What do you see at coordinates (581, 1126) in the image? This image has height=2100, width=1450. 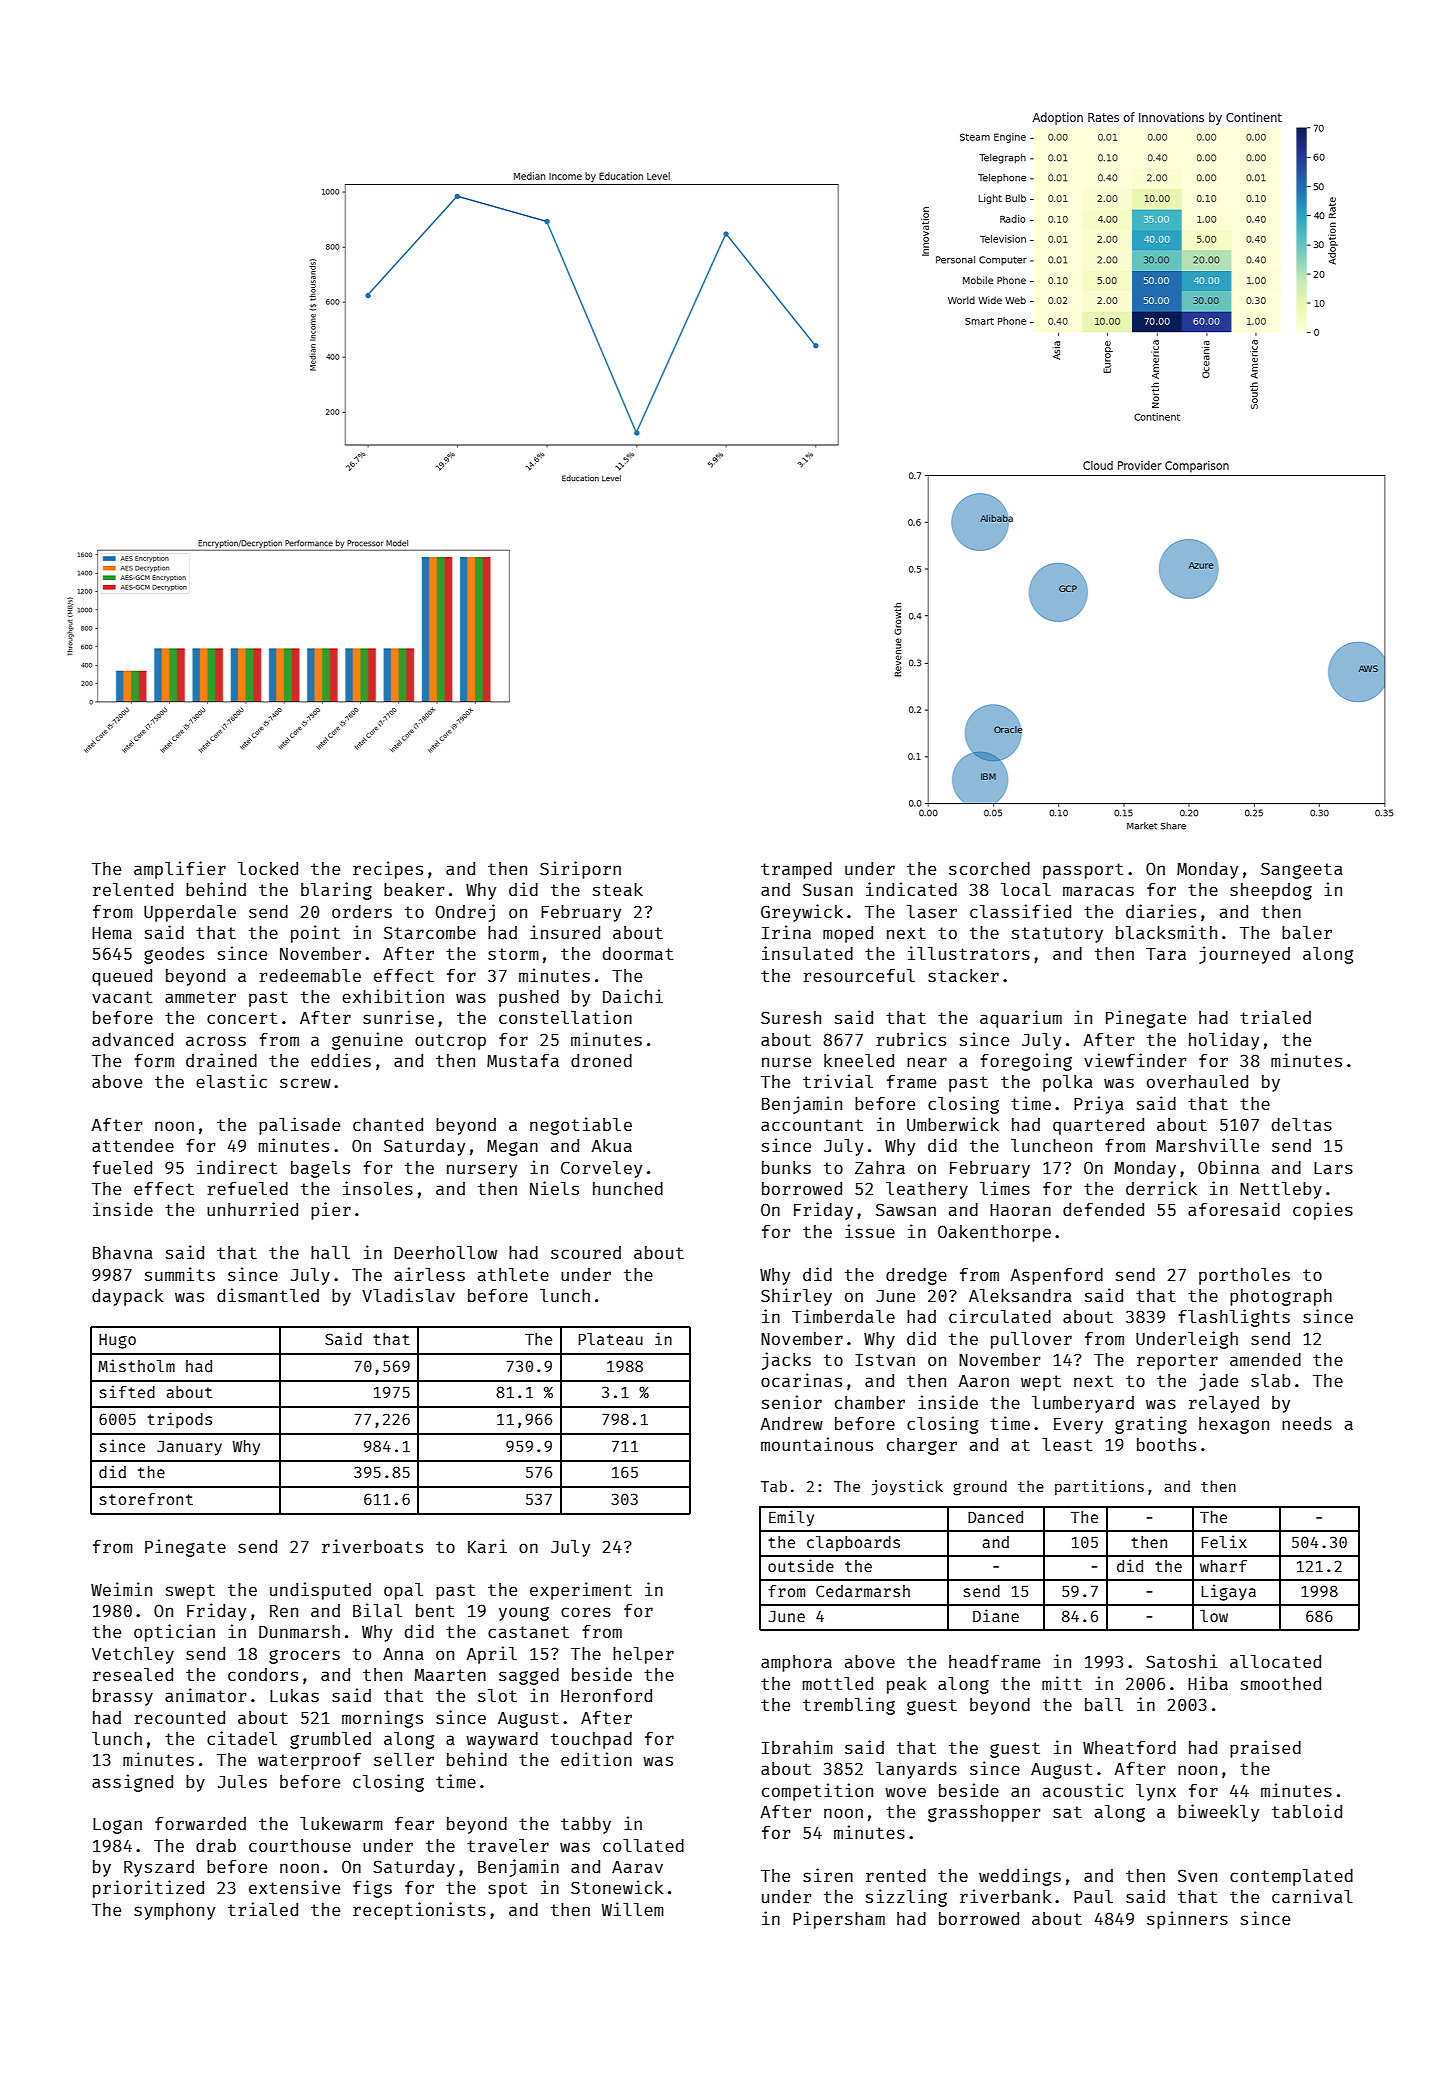 I see `negotiable` at bounding box center [581, 1126].
